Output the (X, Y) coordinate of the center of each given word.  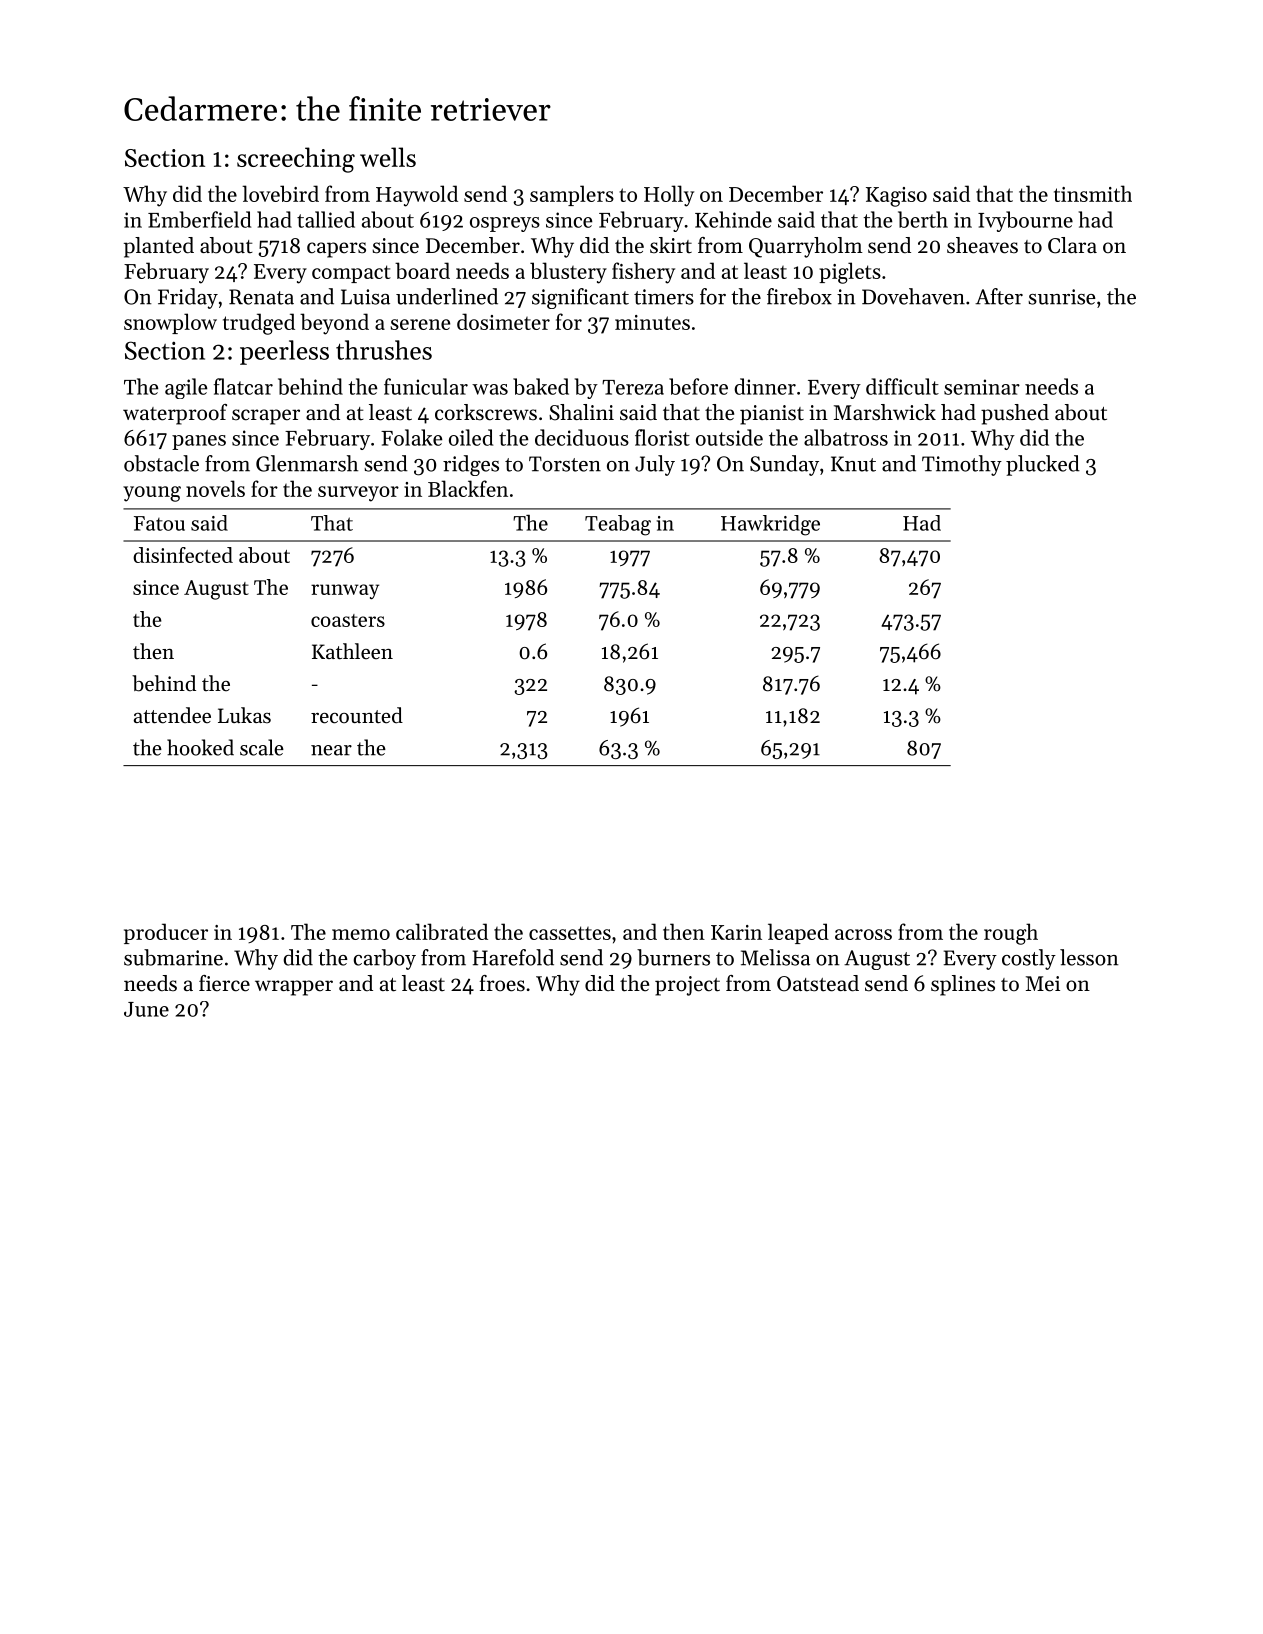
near (331, 750)
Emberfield (199, 219)
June (146, 1009)
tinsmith (1093, 193)
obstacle (161, 463)
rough (1011, 934)
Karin (736, 932)
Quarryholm (806, 247)
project (687, 986)
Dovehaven (913, 296)
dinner (765, 386)
